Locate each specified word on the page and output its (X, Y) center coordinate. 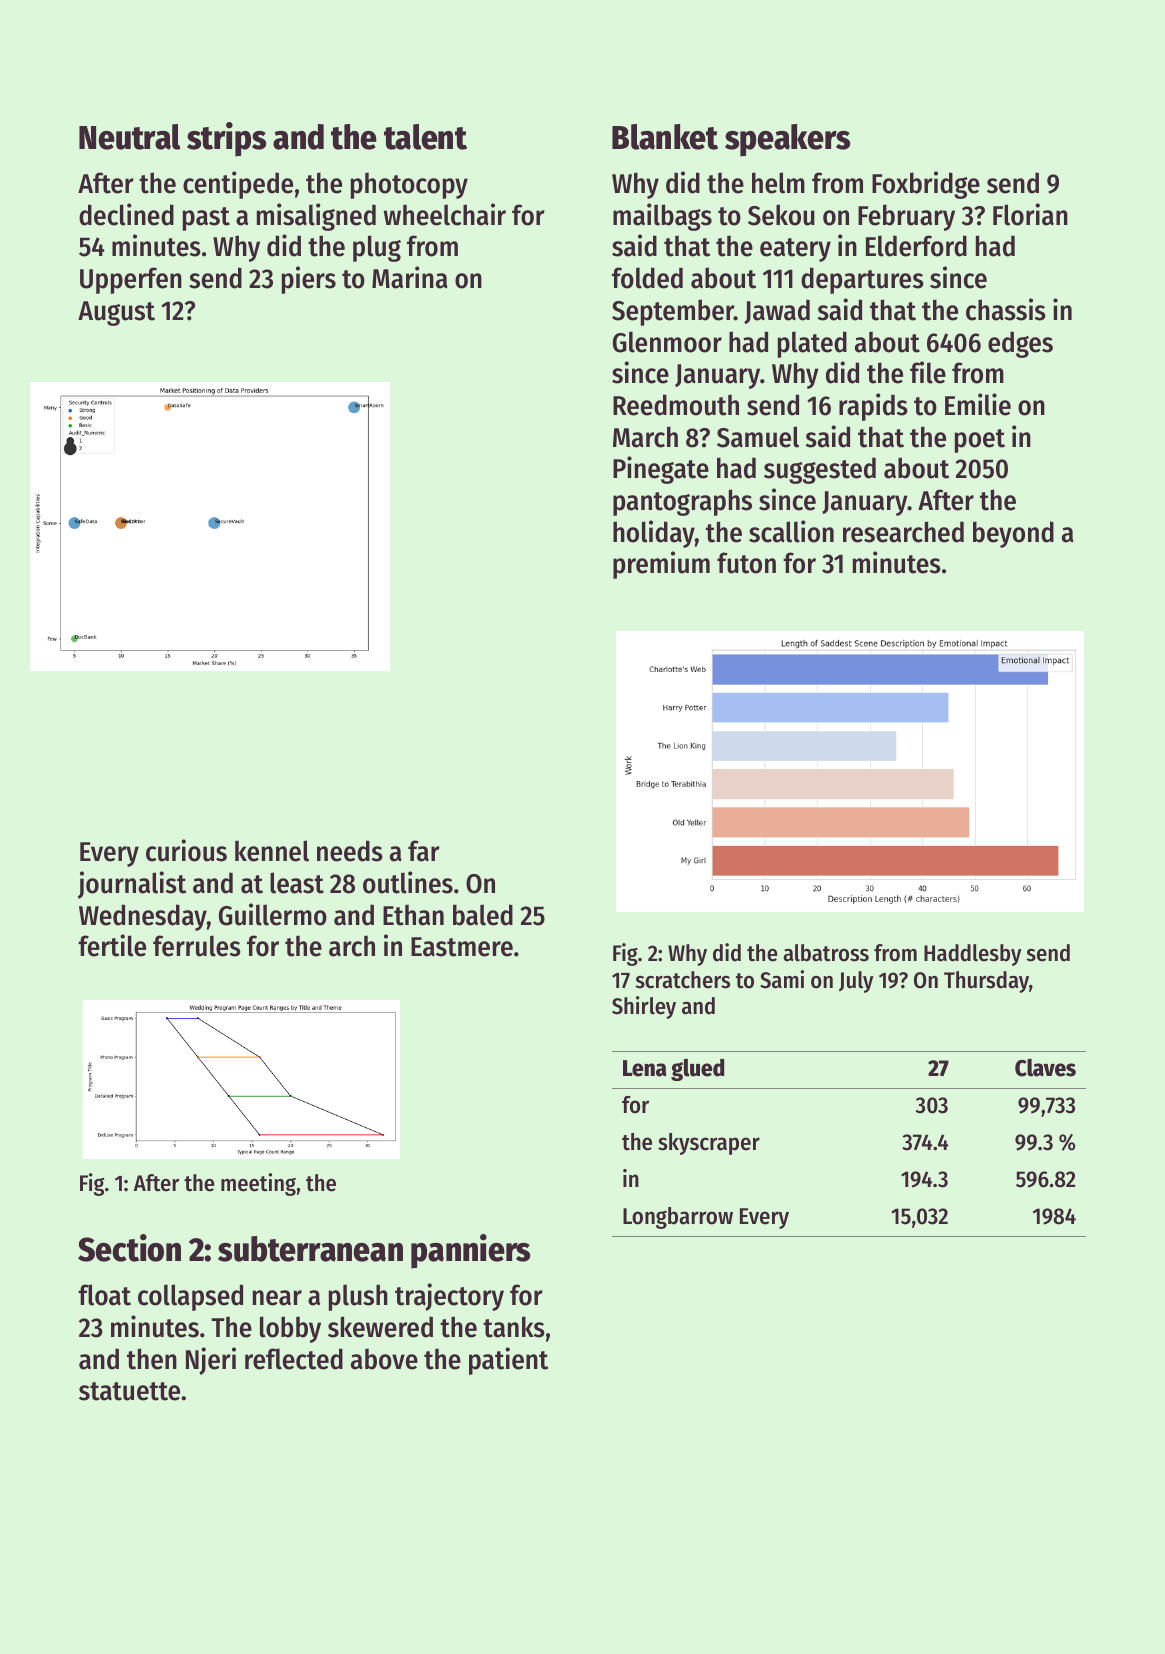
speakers (787, 140)
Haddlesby (972, 955)
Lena (644, 1068)
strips (226, 139)
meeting (258, 1184)
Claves (1045, 1068)
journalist (132, 885)
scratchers (683, 980)
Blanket (665, 137)
